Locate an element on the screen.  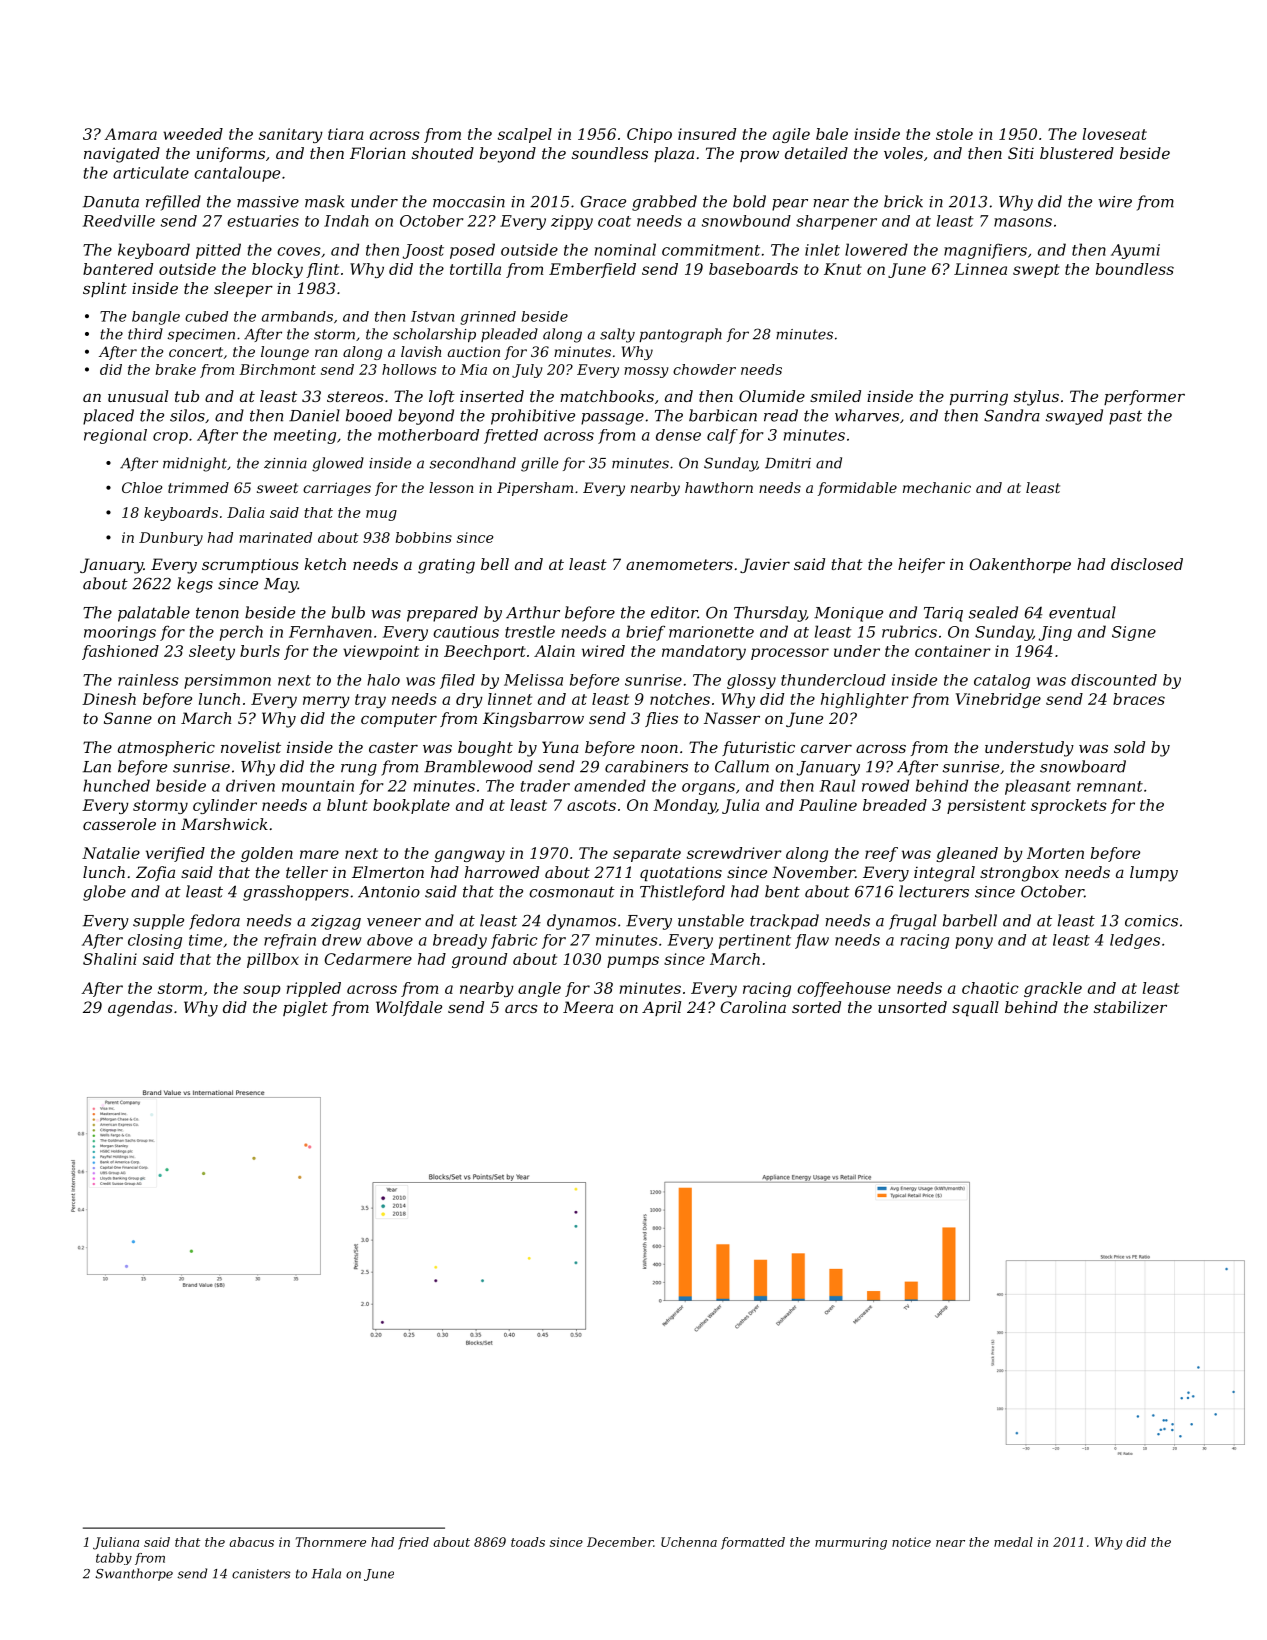
Siti is located at coordinates (1021, 153).
